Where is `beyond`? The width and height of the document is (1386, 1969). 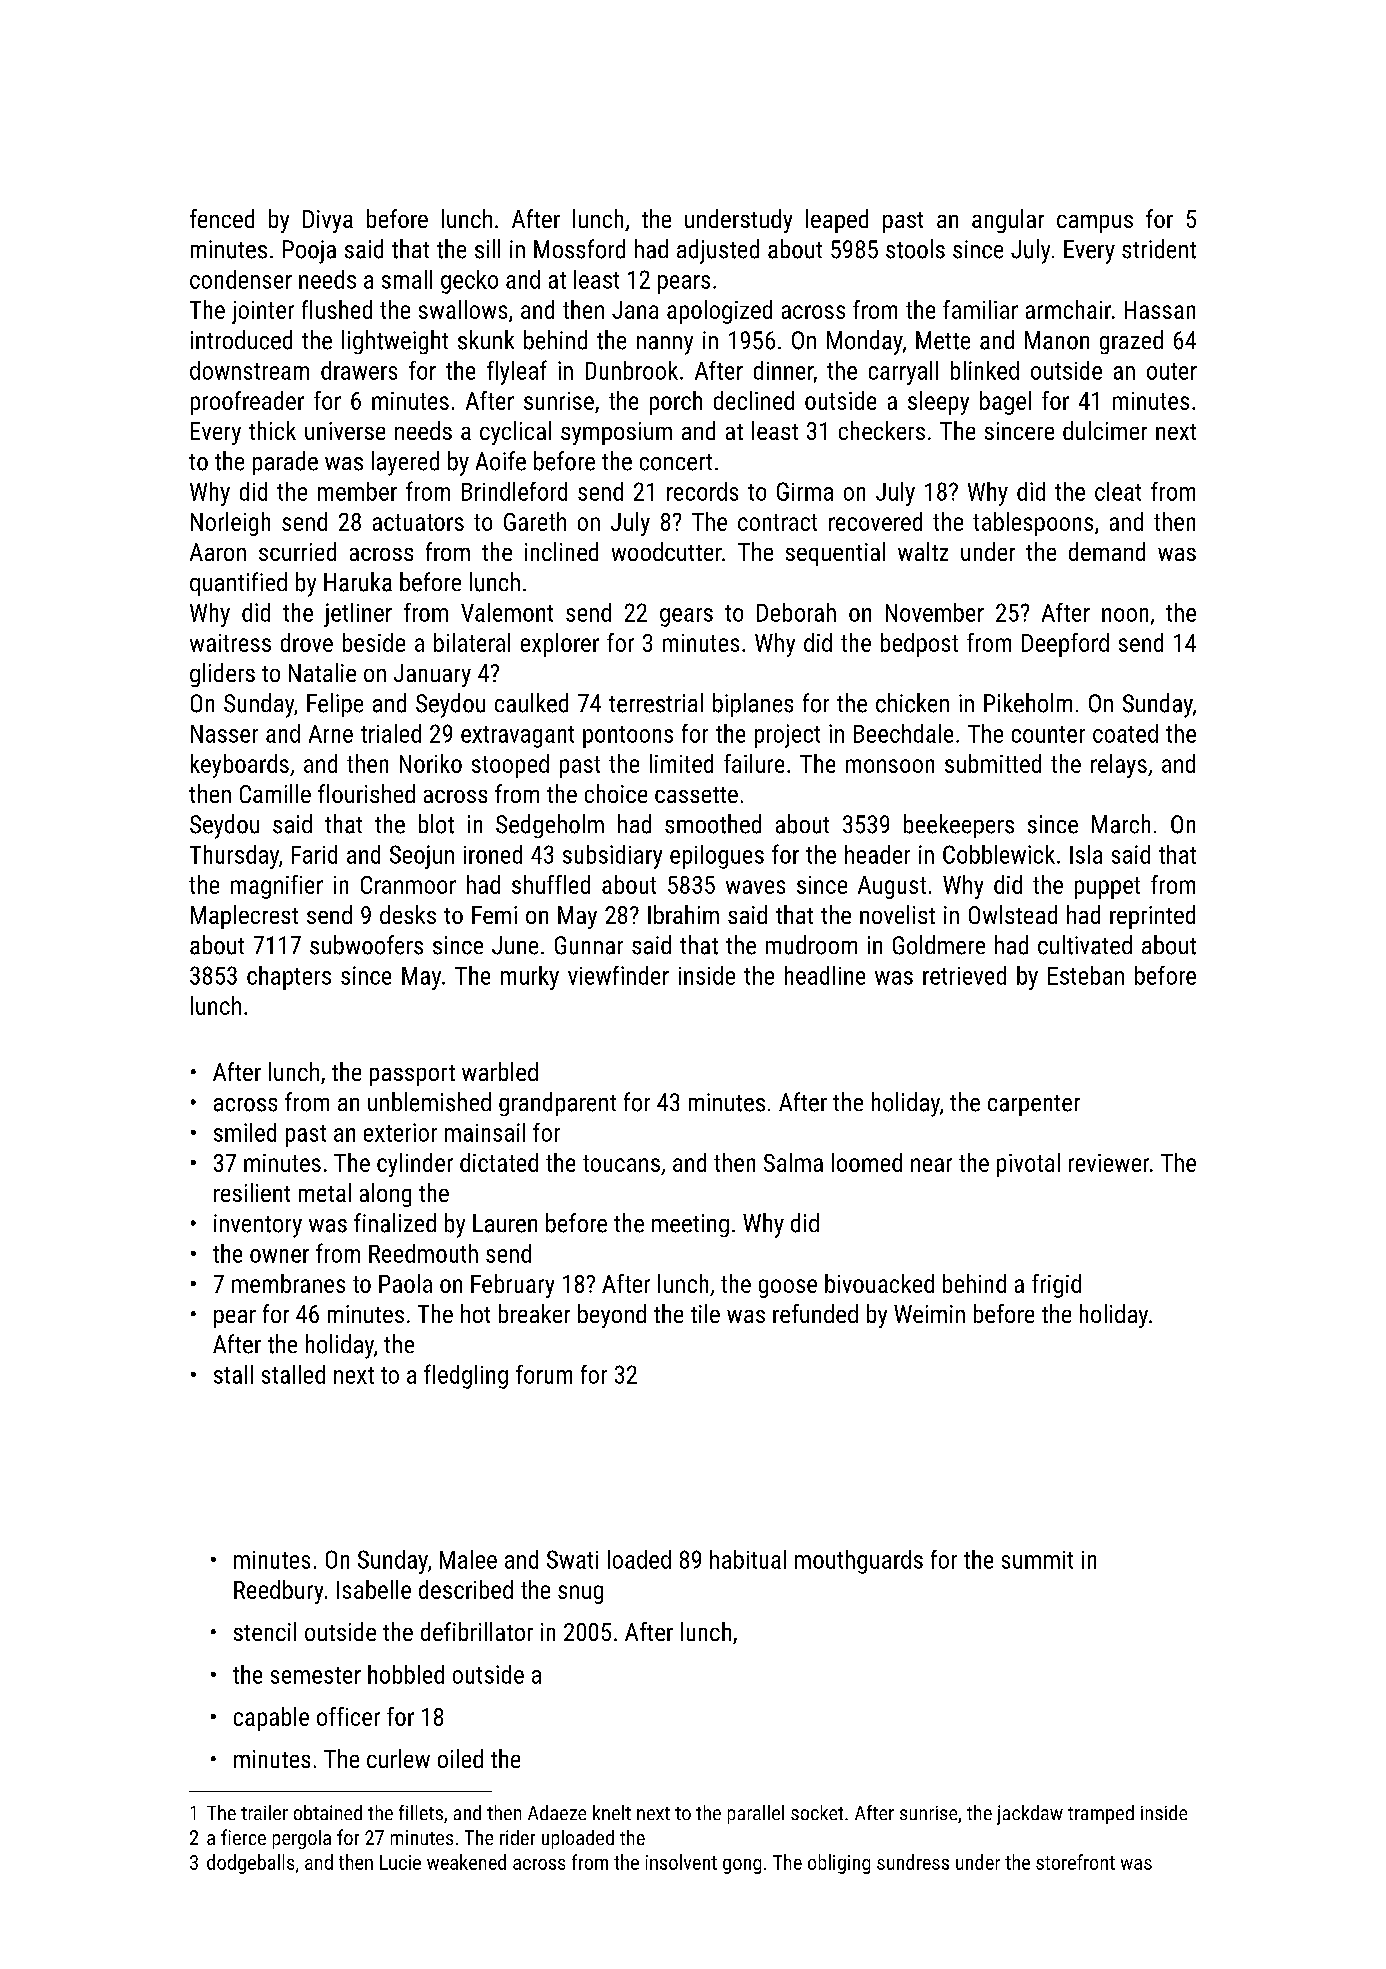
beyond is located at coordinates (612, 1316).
